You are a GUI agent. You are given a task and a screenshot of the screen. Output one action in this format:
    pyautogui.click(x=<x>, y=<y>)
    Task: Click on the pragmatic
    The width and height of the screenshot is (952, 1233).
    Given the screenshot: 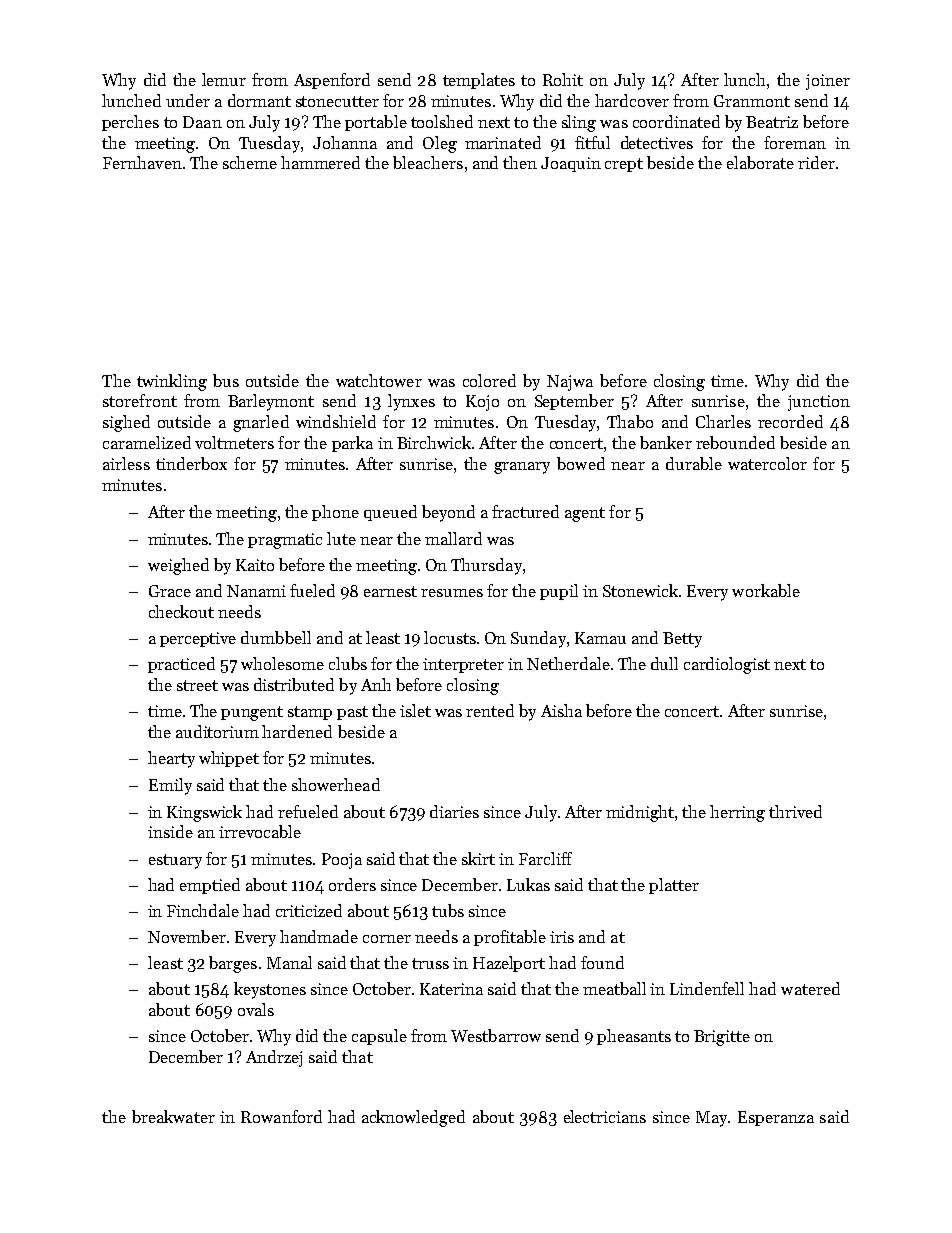 What is the action you would take?
    pyautogui.click(x=285, y=541)
